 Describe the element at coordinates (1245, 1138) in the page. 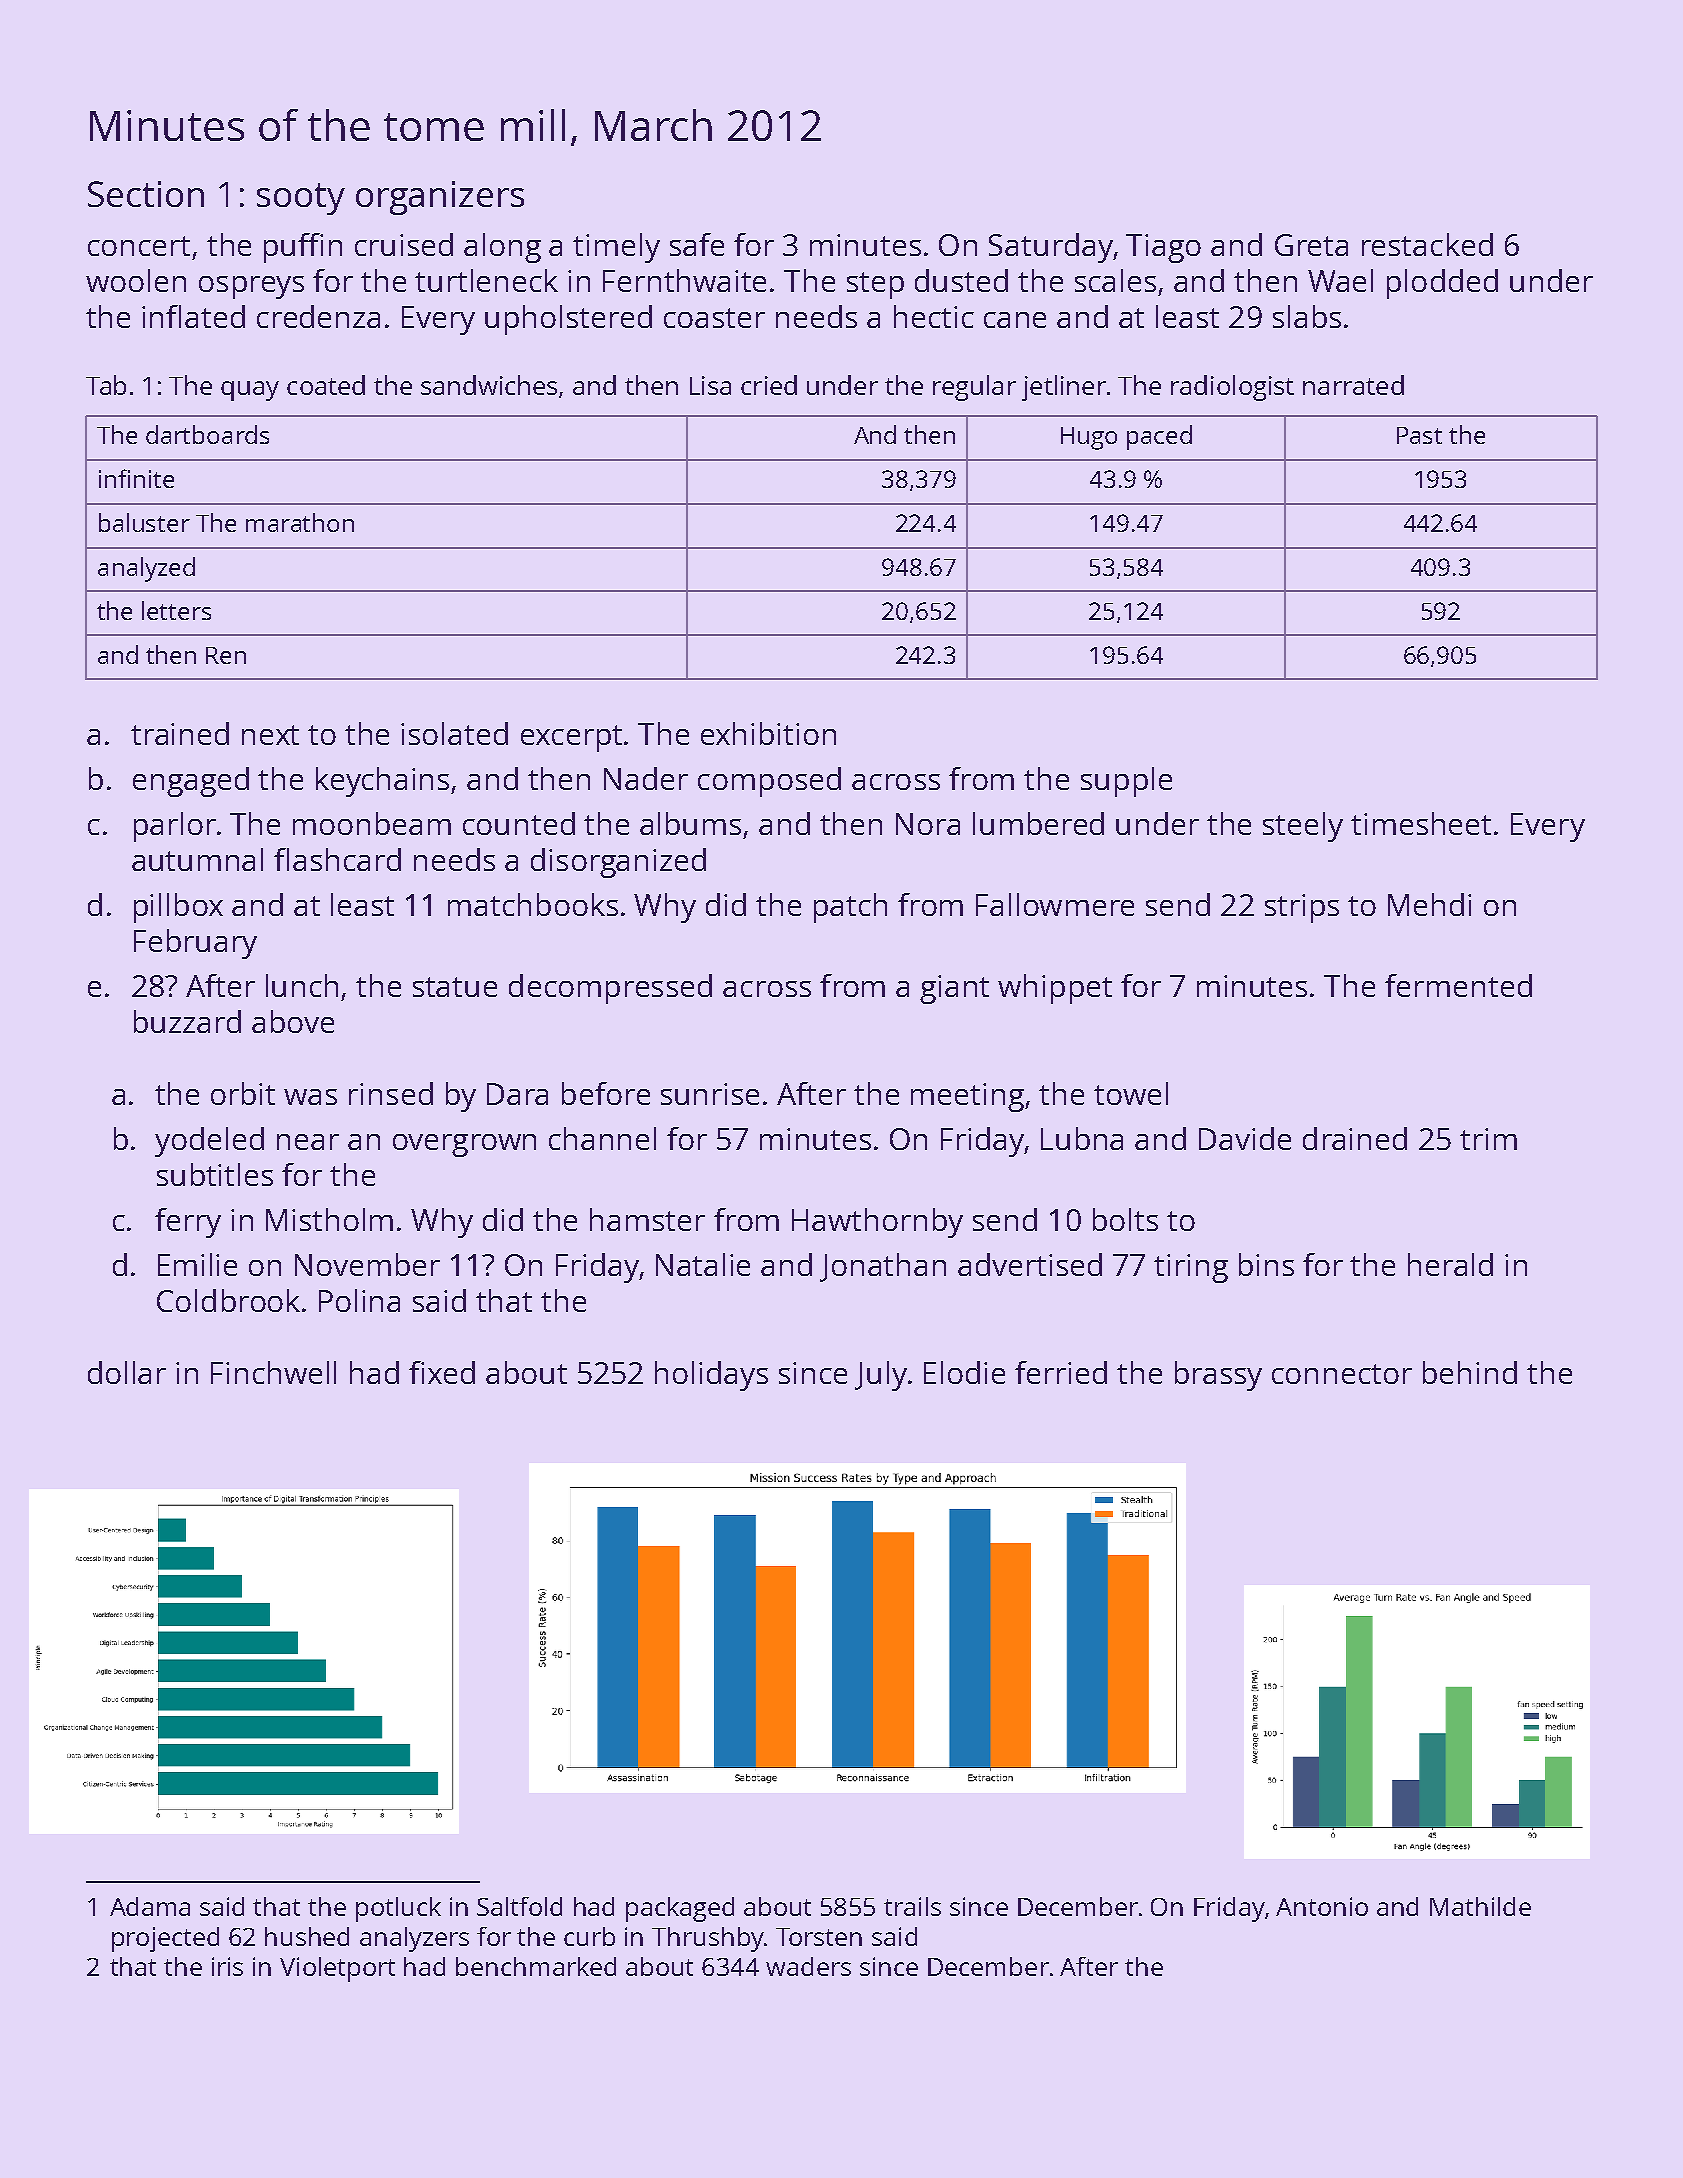

I see `Davide` at that location.
